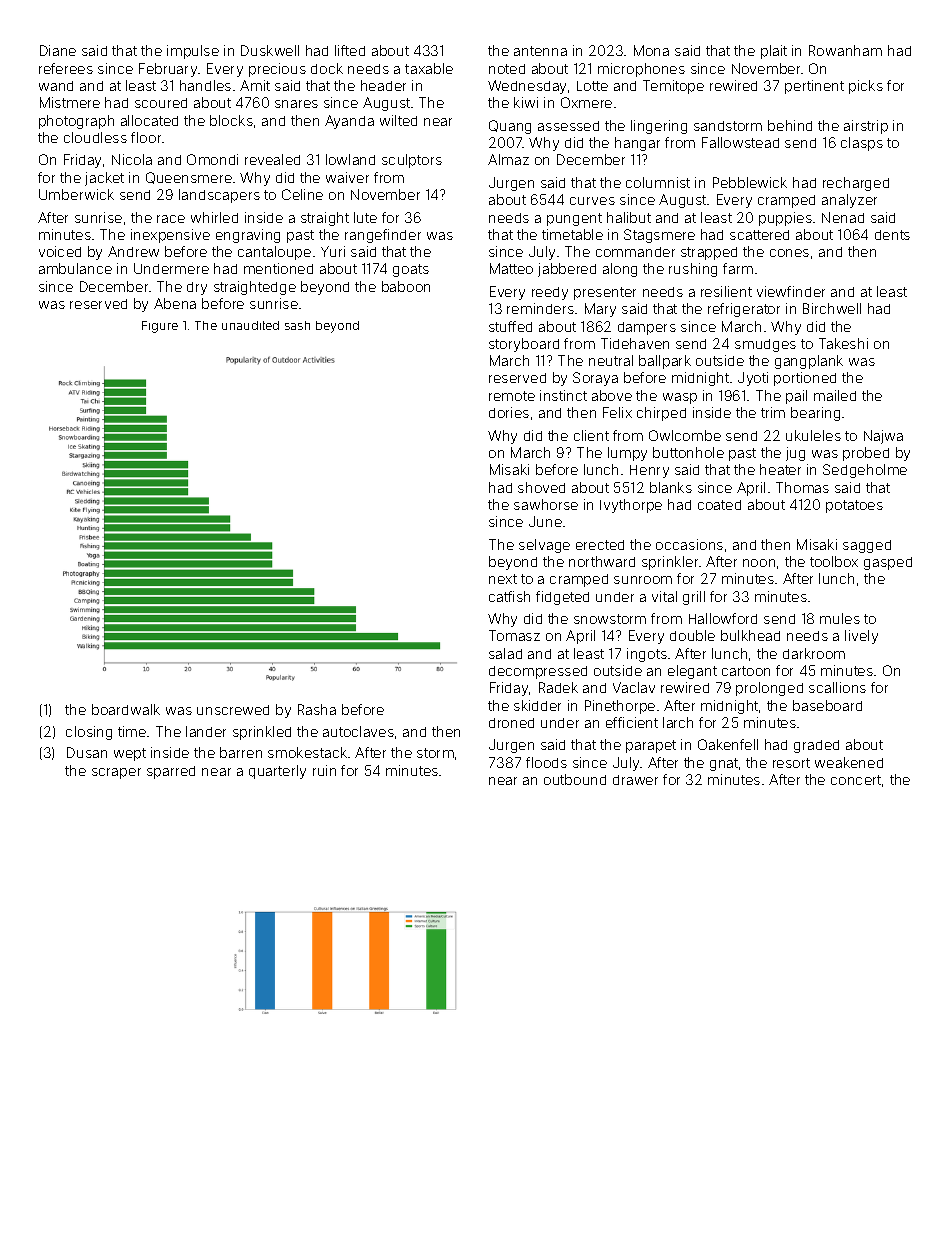 This image has height=1233, width=952. I want to click on boardwalk, so click(126, 709).
